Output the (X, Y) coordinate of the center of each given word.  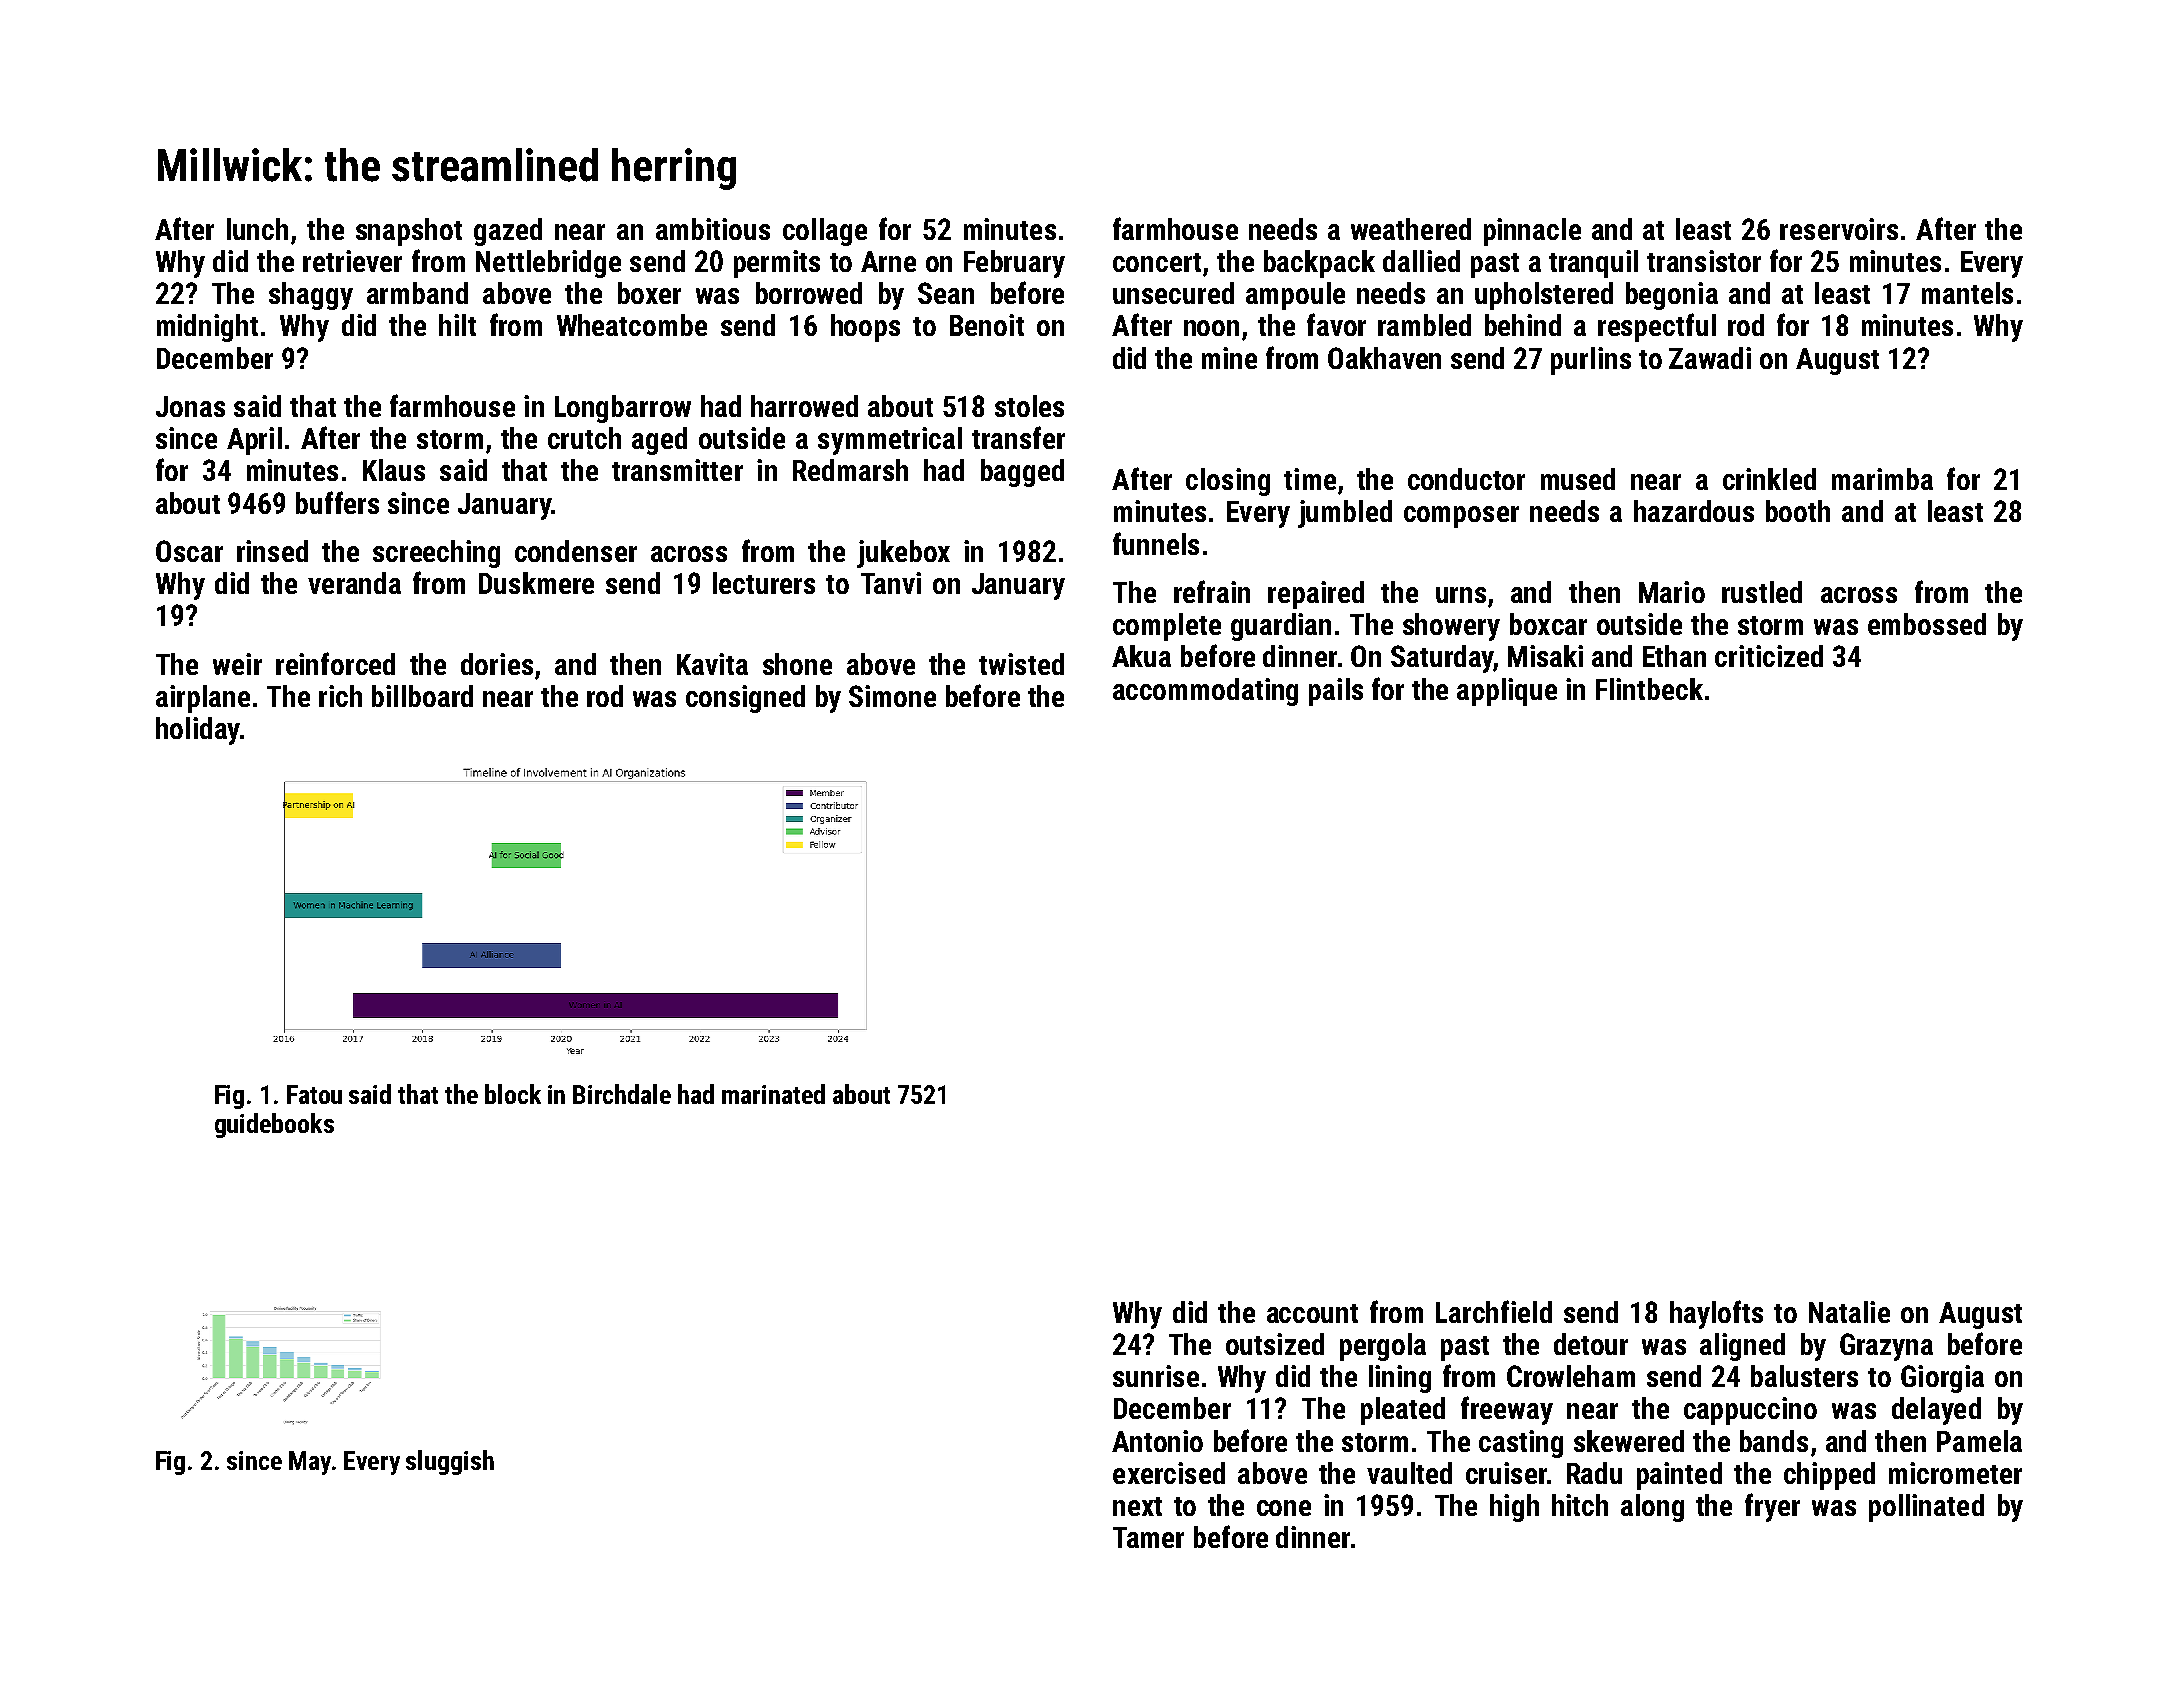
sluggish (450, 1462)
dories (497, 664)
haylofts (1716, 1314)
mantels (1967, 293)
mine (1229, 358)
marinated (773, 1094)
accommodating (1205, 692)
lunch (257, 229)
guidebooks (274, 1125)
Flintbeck (1649, 689)
